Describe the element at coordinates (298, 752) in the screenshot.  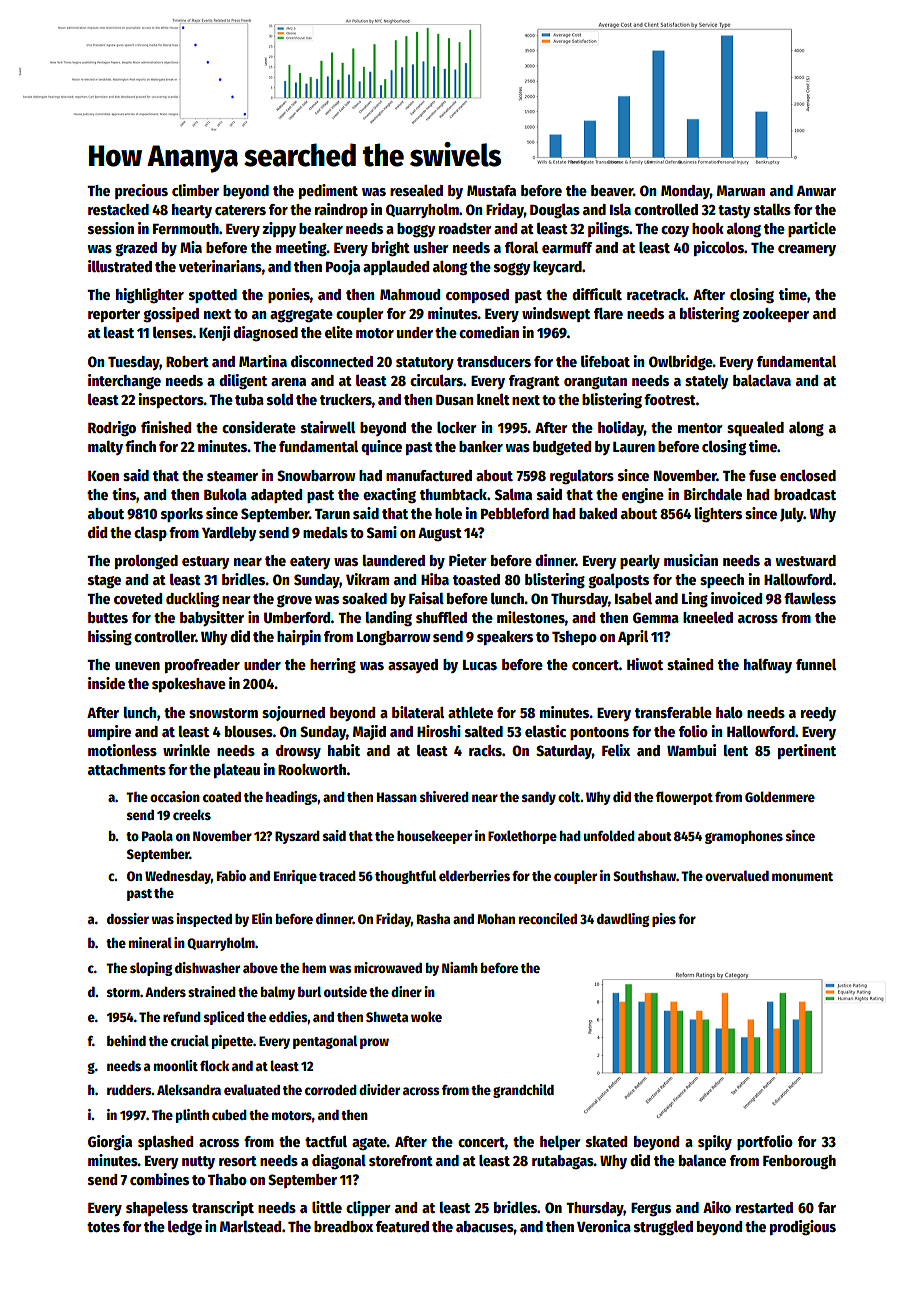
I see `drowsy` at that location.
